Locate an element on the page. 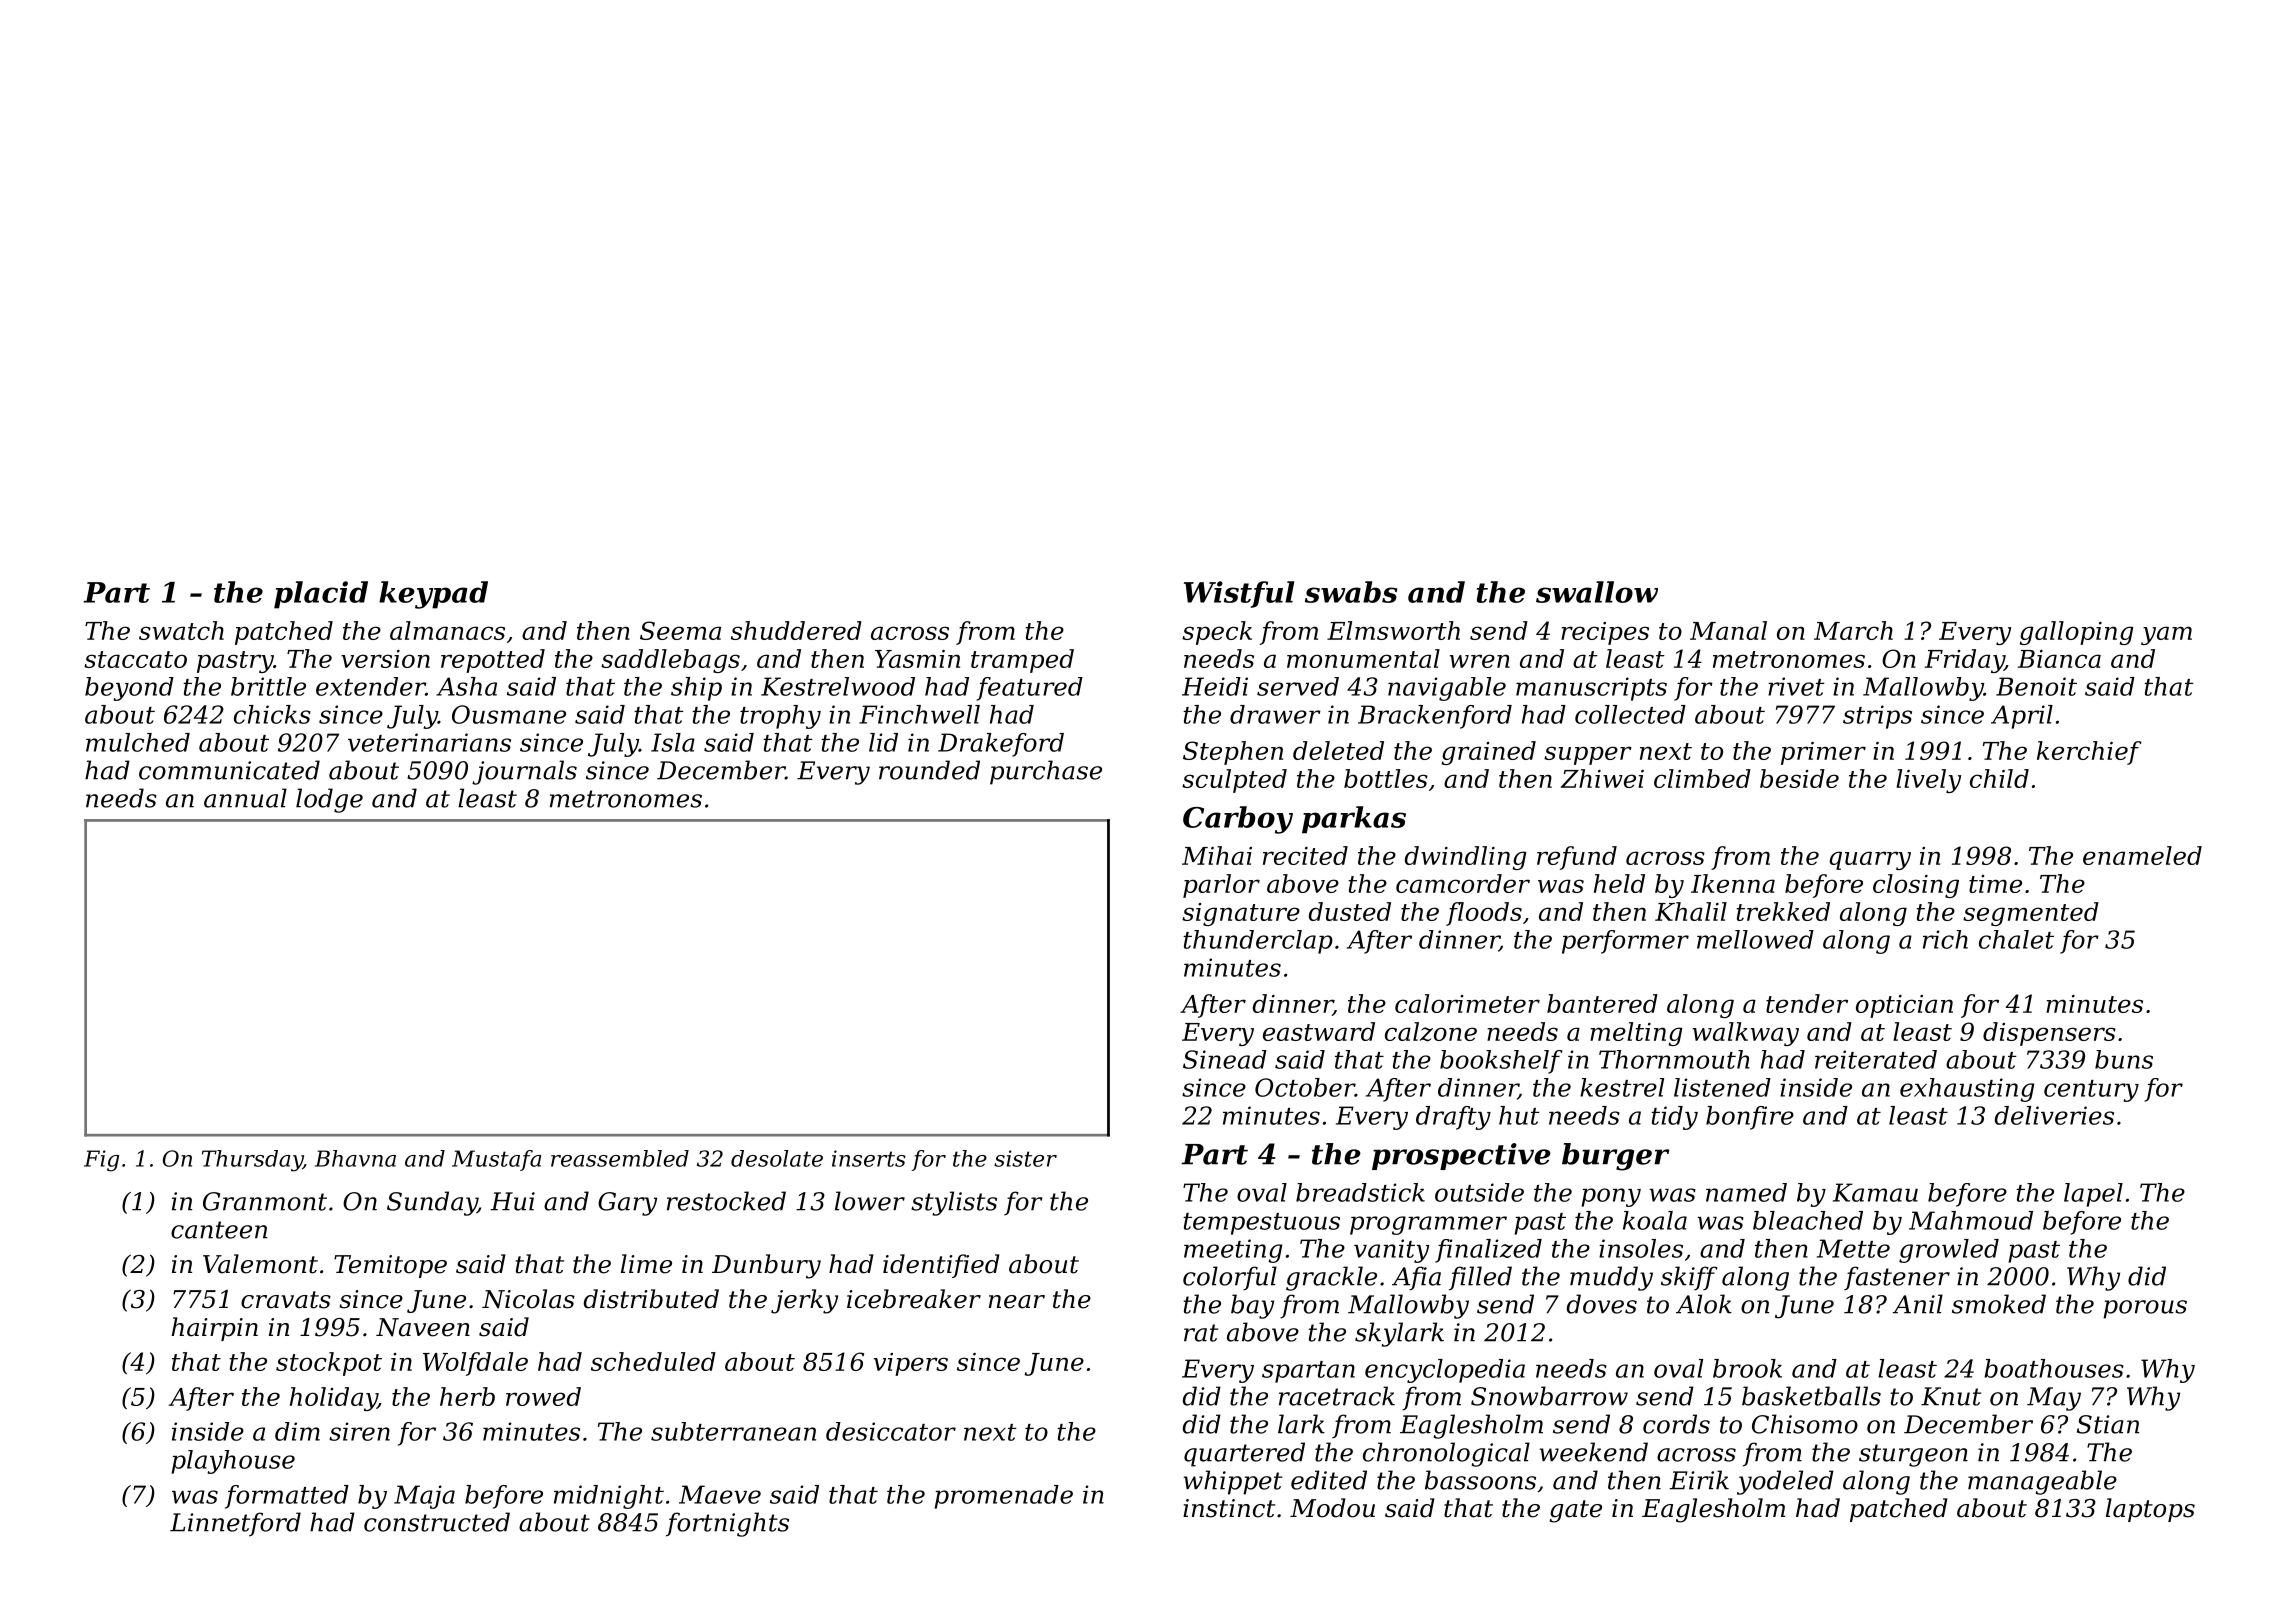 This image has height=1620, width=2292. herb is located at coordinates (467, 1396).
